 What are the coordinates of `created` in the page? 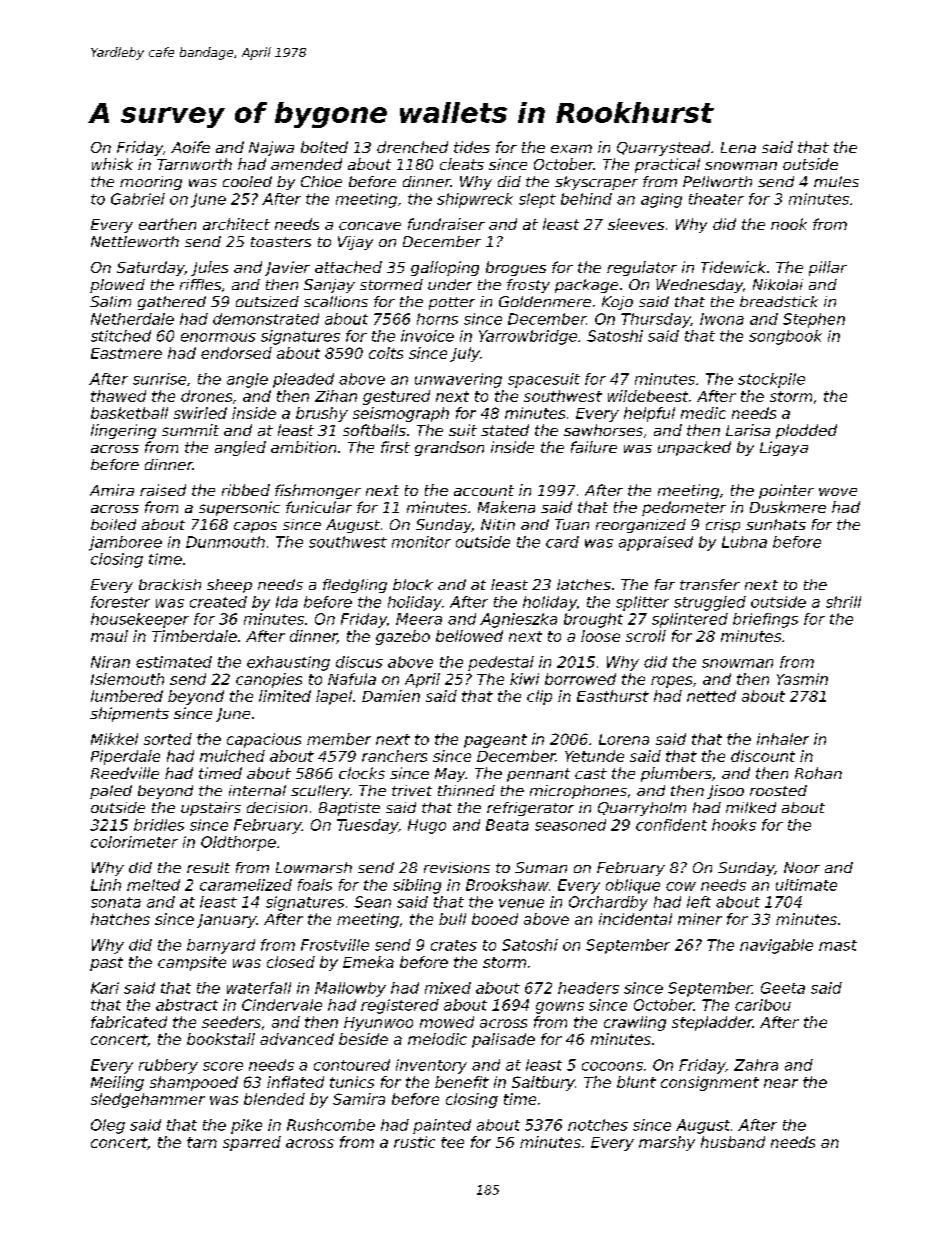 It's located at (218, 602).
